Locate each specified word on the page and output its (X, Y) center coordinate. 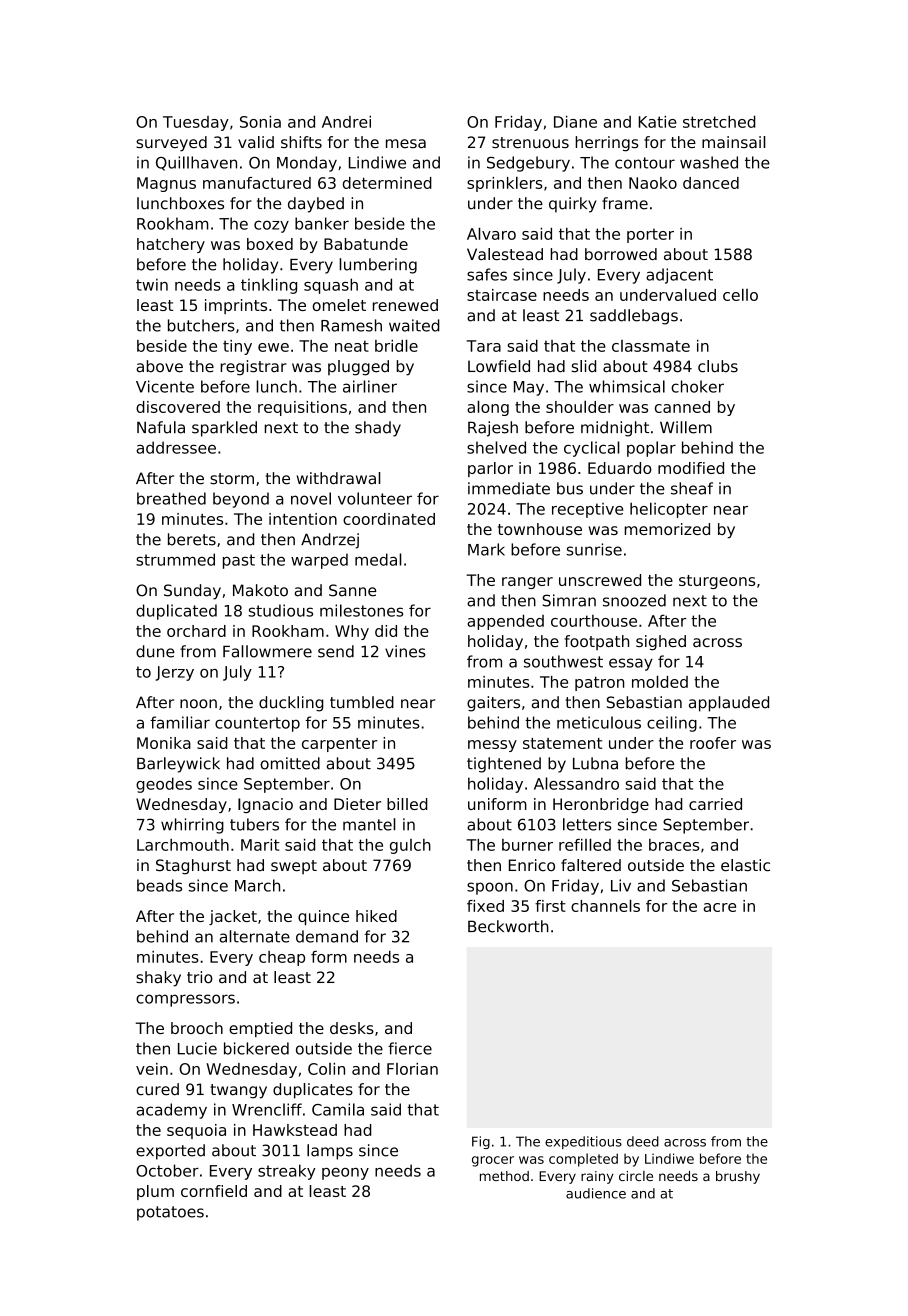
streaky (287, 1172)
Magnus (166, 184)
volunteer (375, 498)
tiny (237, 347)
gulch (410, 846)
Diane (575, 121)
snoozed (634, 600)
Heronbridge (601, 805)
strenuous (530, 142)
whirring (192, 826)
